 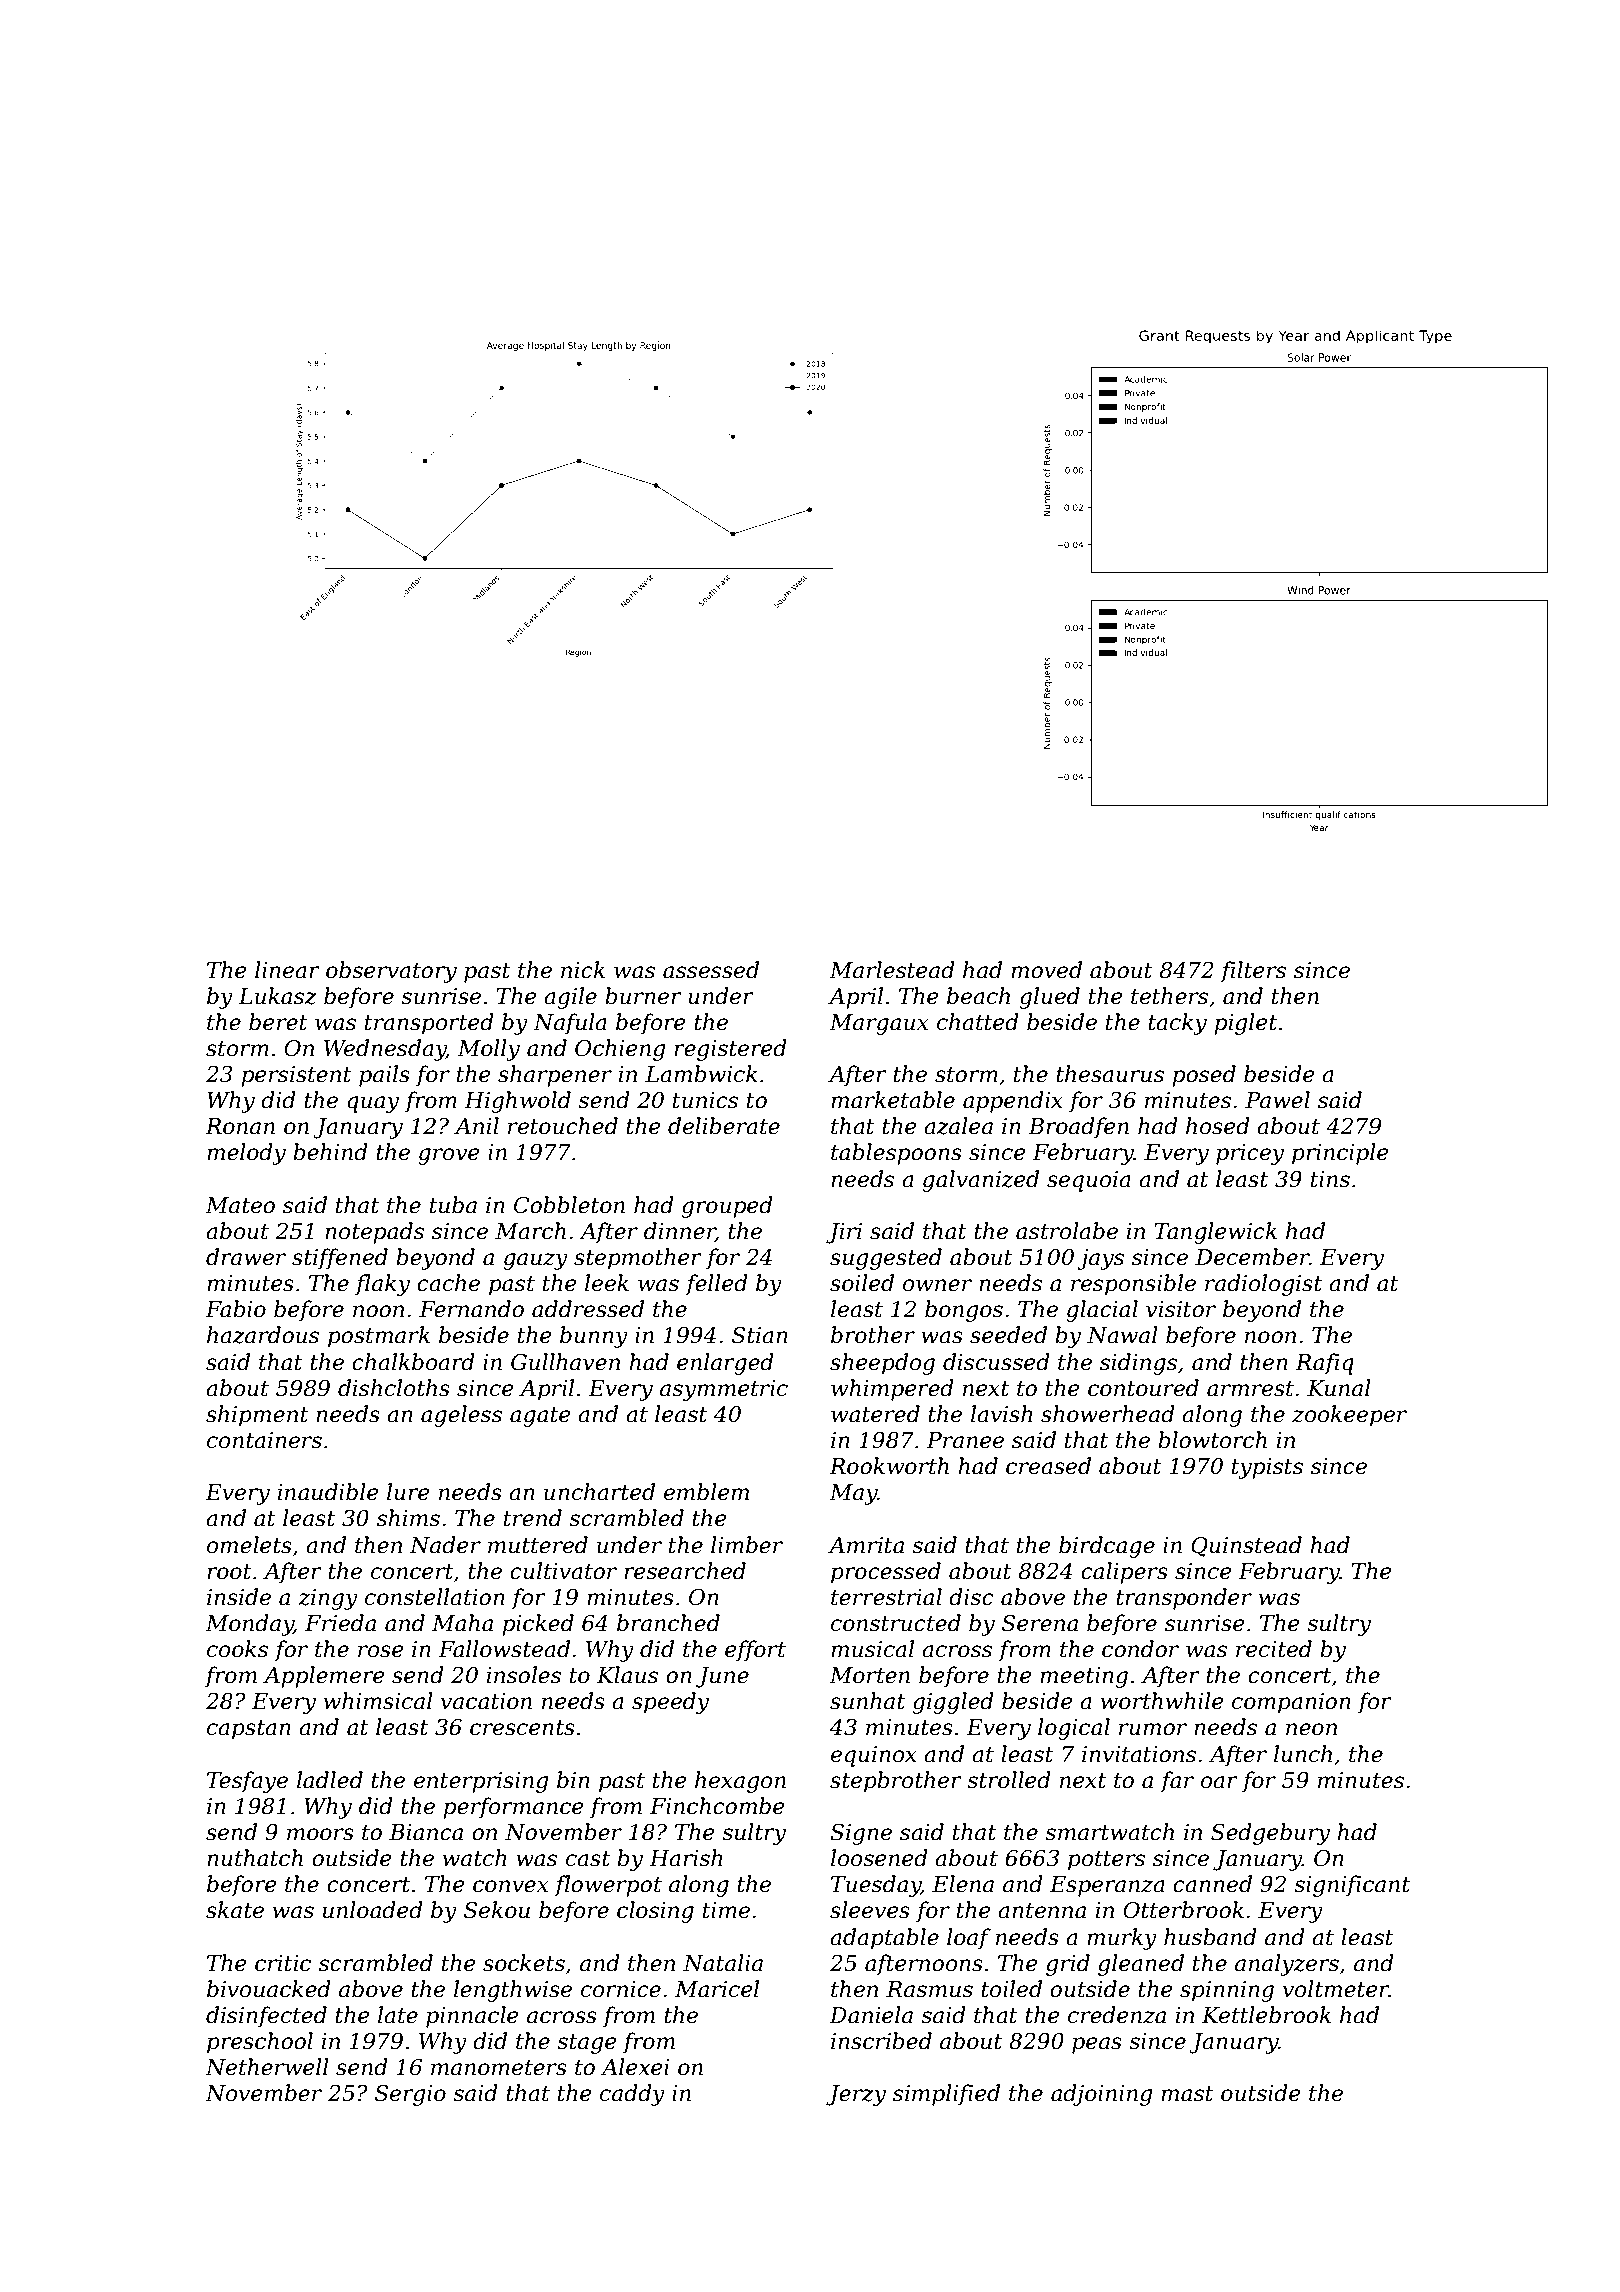 What do you see at coordinates (892, 970) in the screenshot?
I see `Marlestead` at bounding box center [892, 970].
